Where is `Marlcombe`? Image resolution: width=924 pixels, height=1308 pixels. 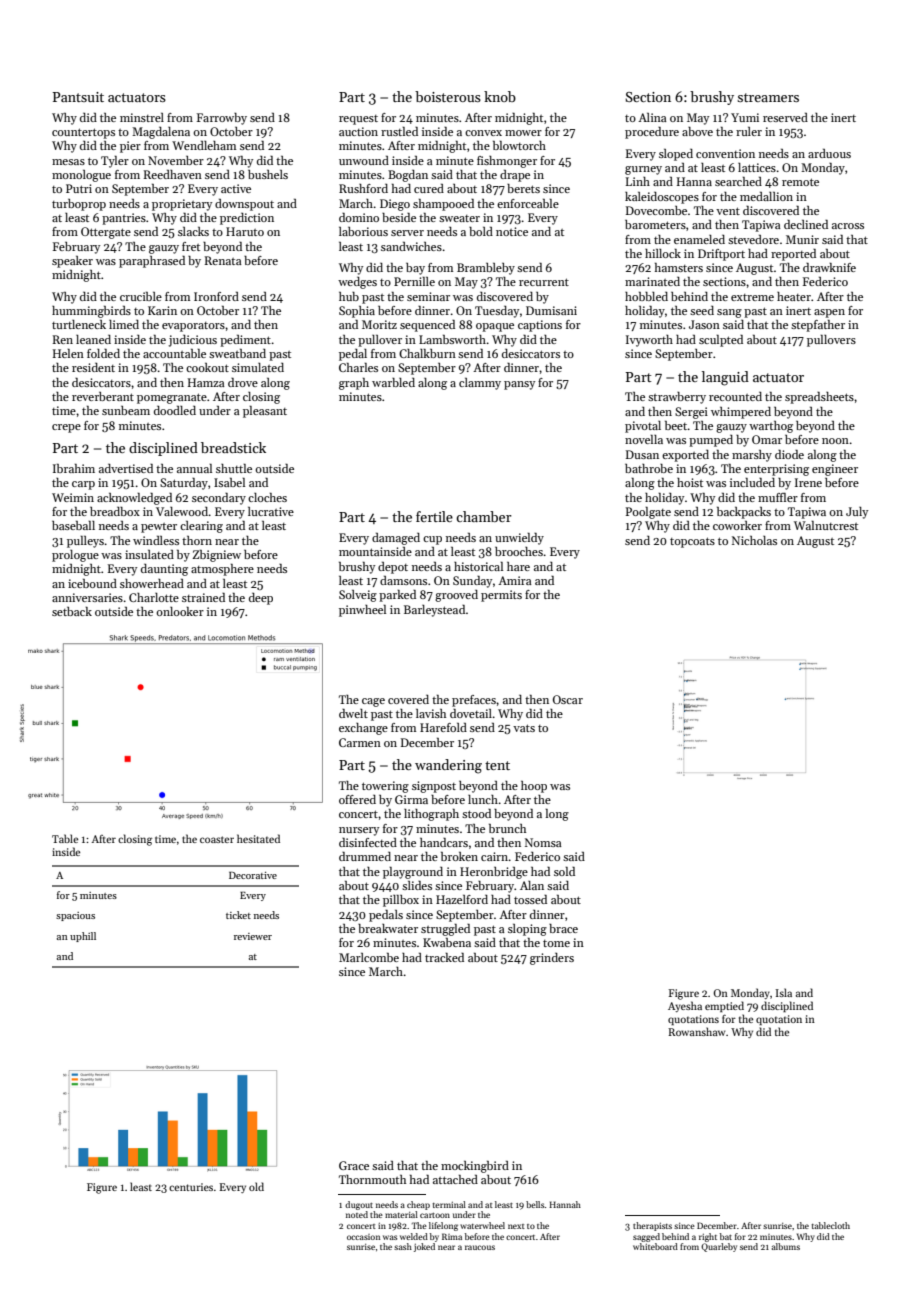 Marlcombe is located at coordinates (369, 957).
